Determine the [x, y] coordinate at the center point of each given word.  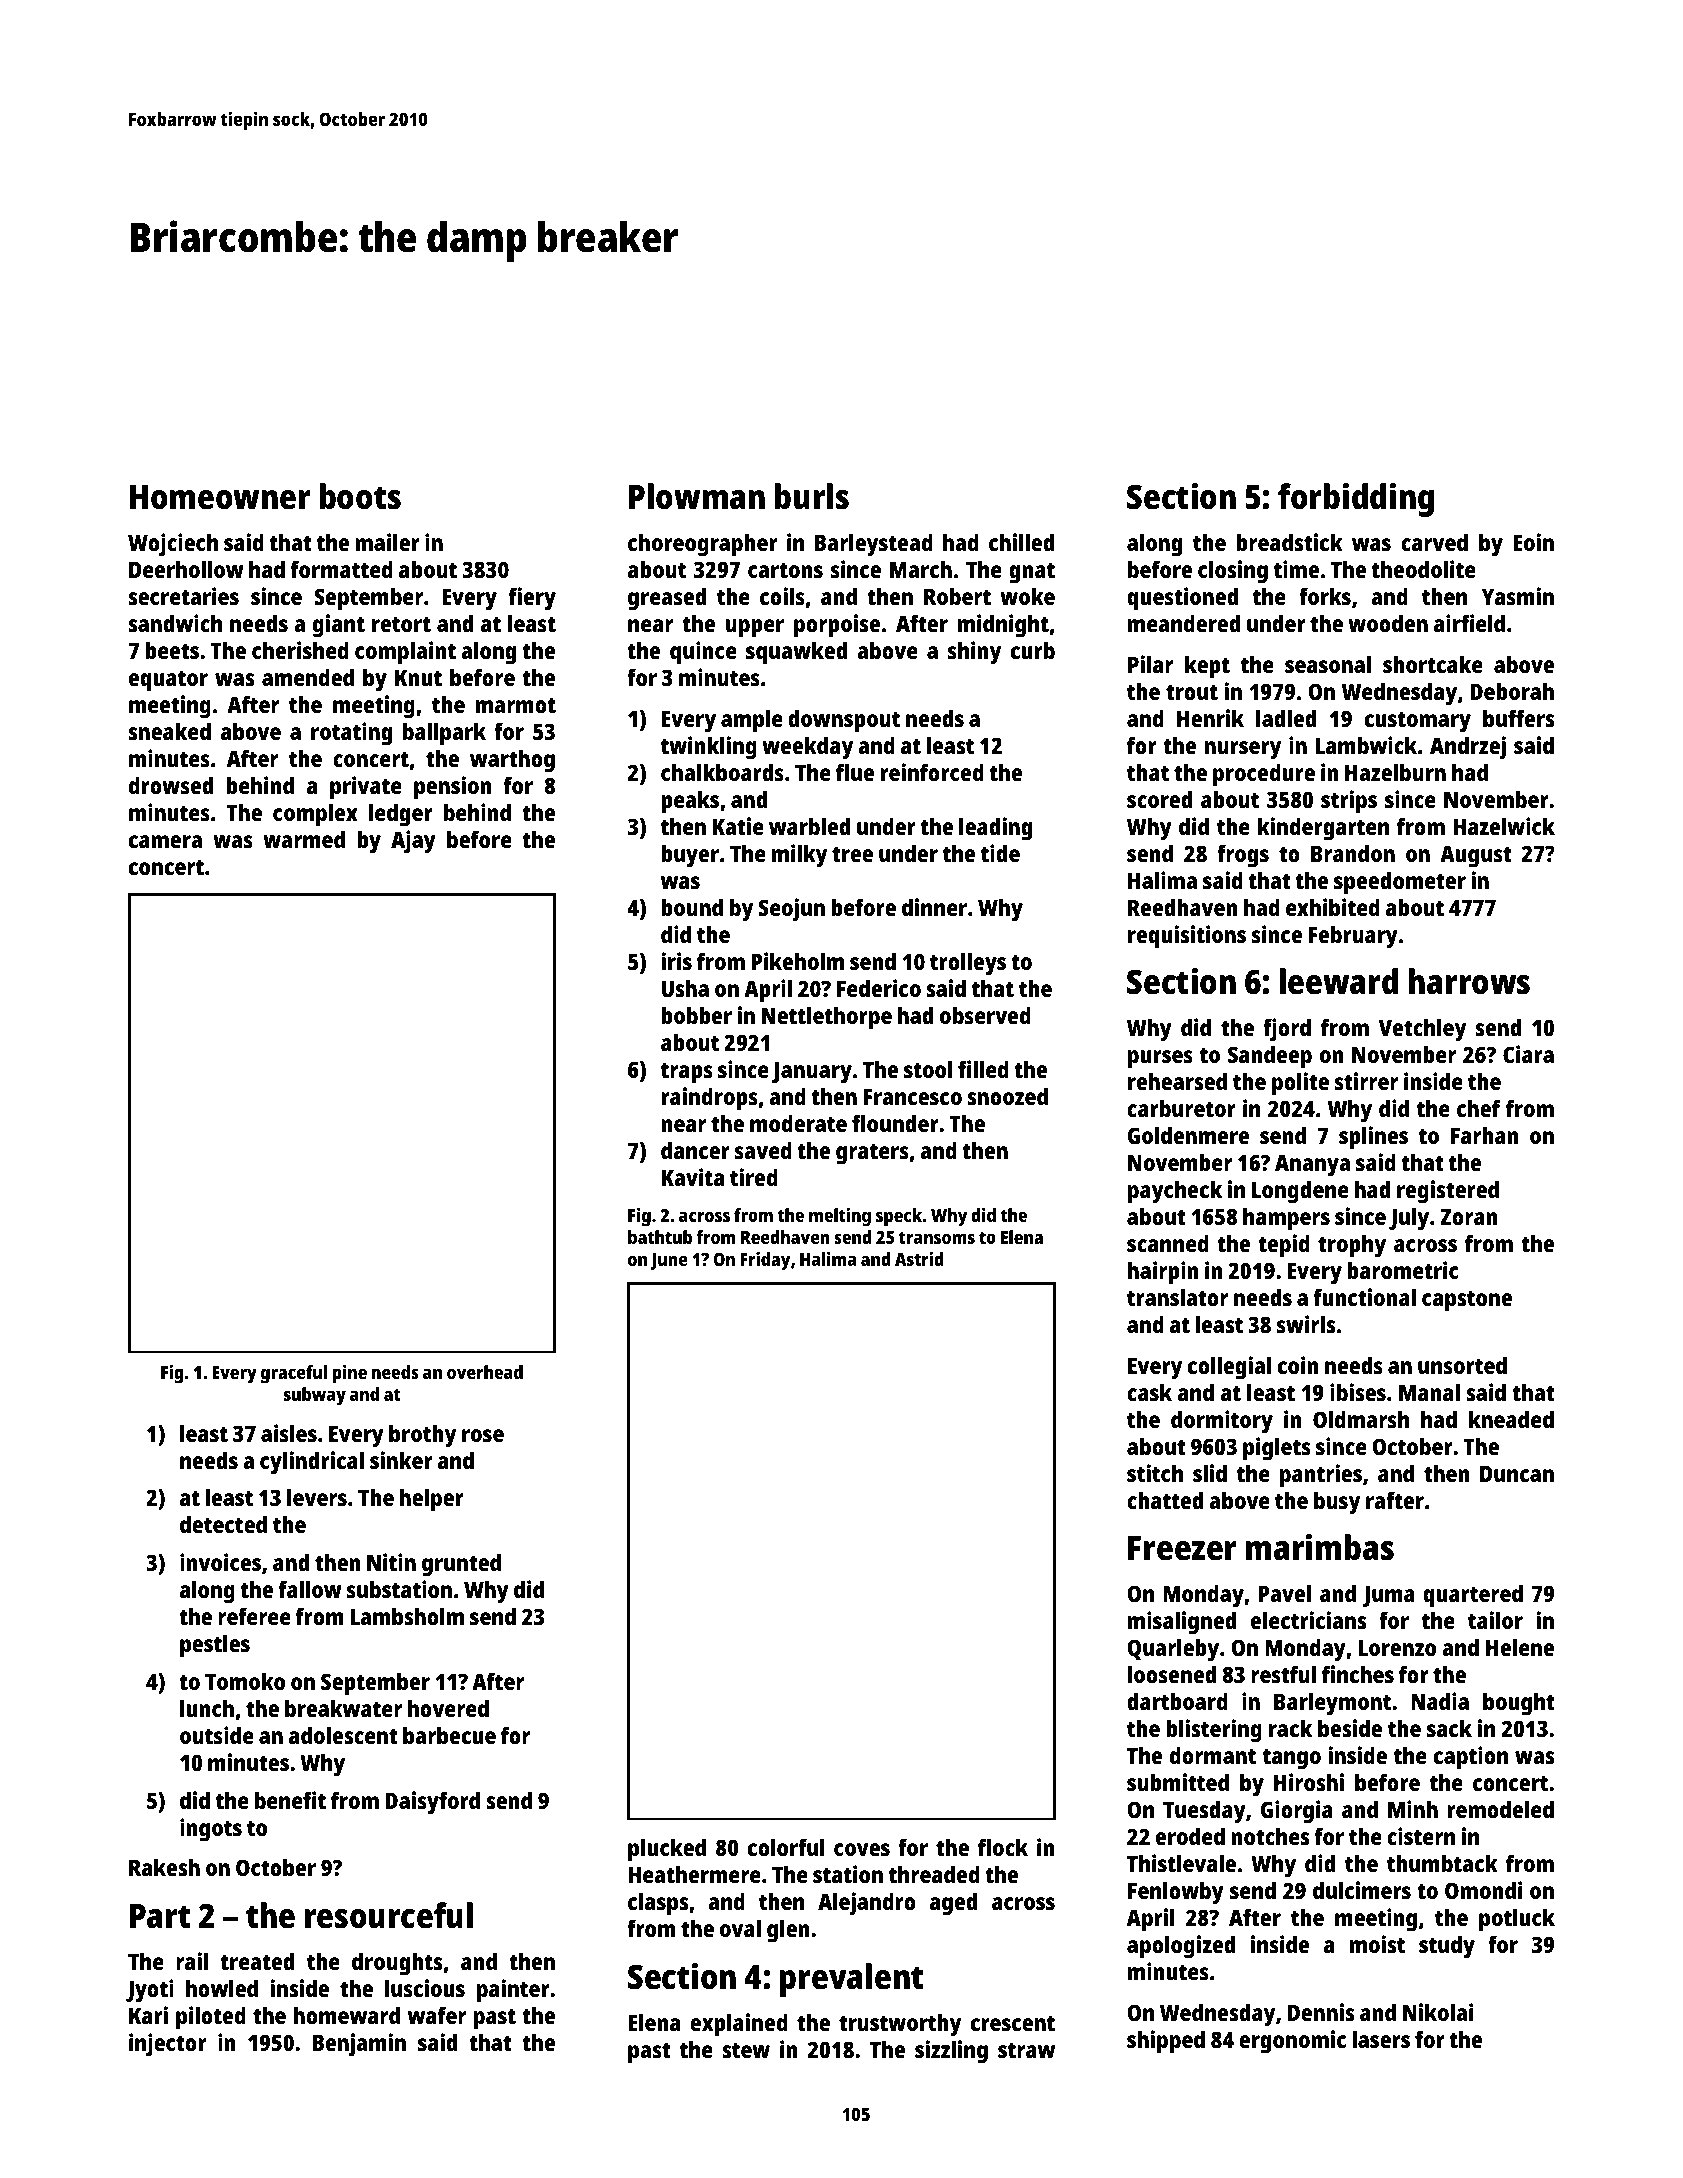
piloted [211, 2018]
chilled [1021, 542]
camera [165, 841]
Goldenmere [1188, 1135]
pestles [215, 1646]
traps [687, 1073]
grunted [461, 1565]
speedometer [1400, 883]
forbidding [1356, 500]
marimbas [1320, 1547]
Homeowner [220, 497]
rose [483, 1435]
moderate [798, 1123]
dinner [934, 907]
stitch [1155, 1473]
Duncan [1517, 1474]
